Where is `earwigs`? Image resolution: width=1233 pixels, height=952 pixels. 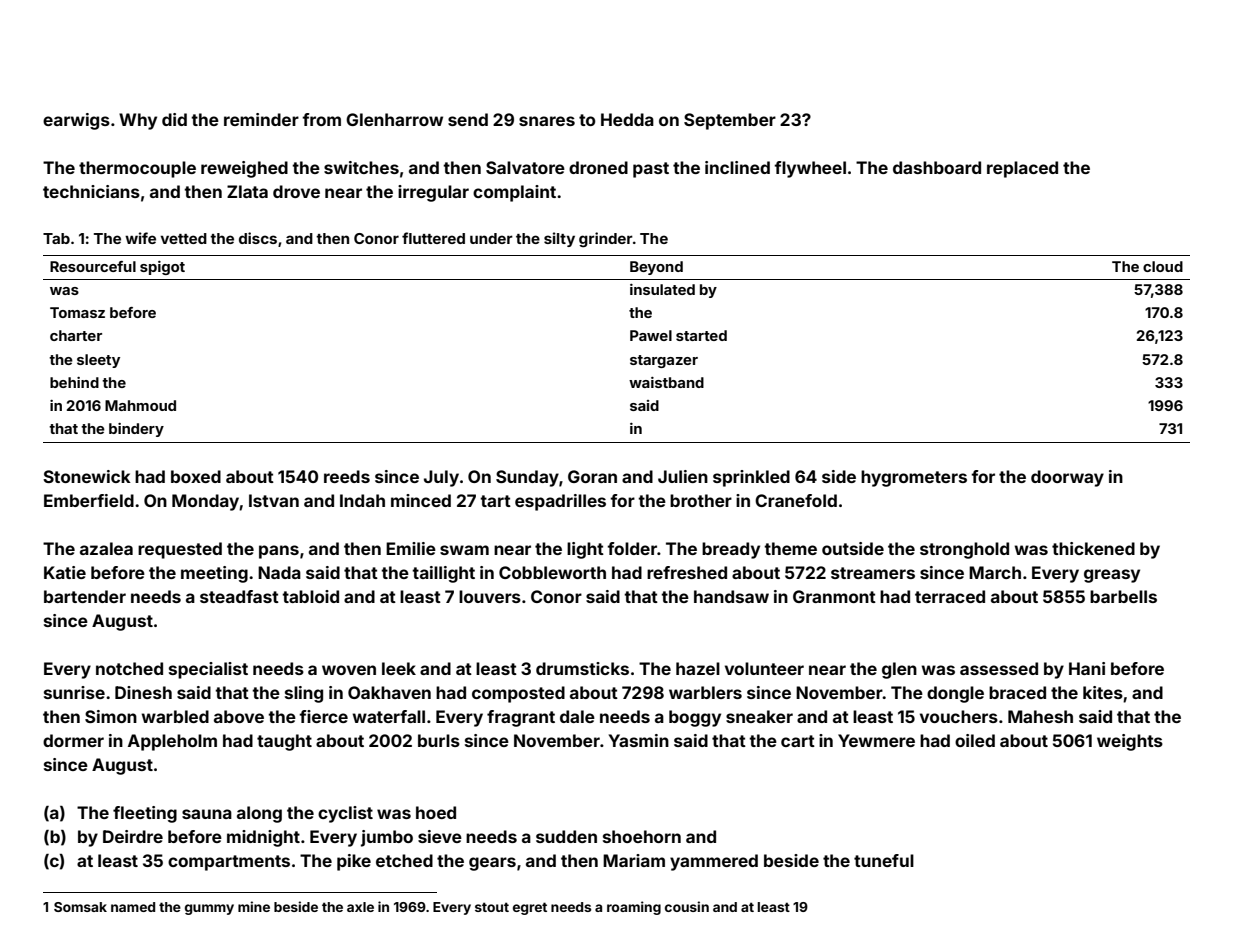 earwigs is located at coordinates (76, 121).
